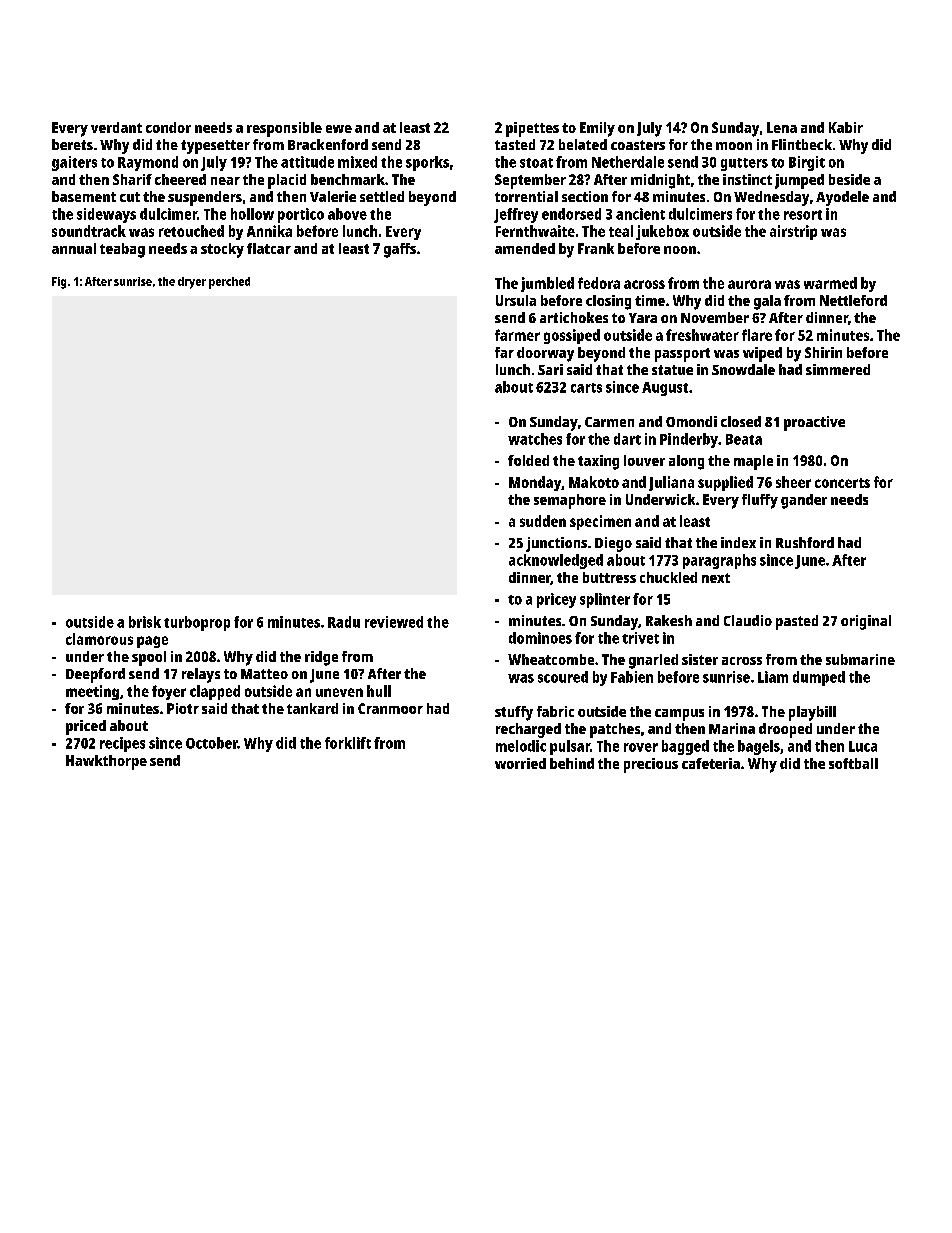 The image size is (952, 1233). What do you see at coordinates (145, 622) in the screenshot?
I see `brisk` at bounding box center [145, 622].
